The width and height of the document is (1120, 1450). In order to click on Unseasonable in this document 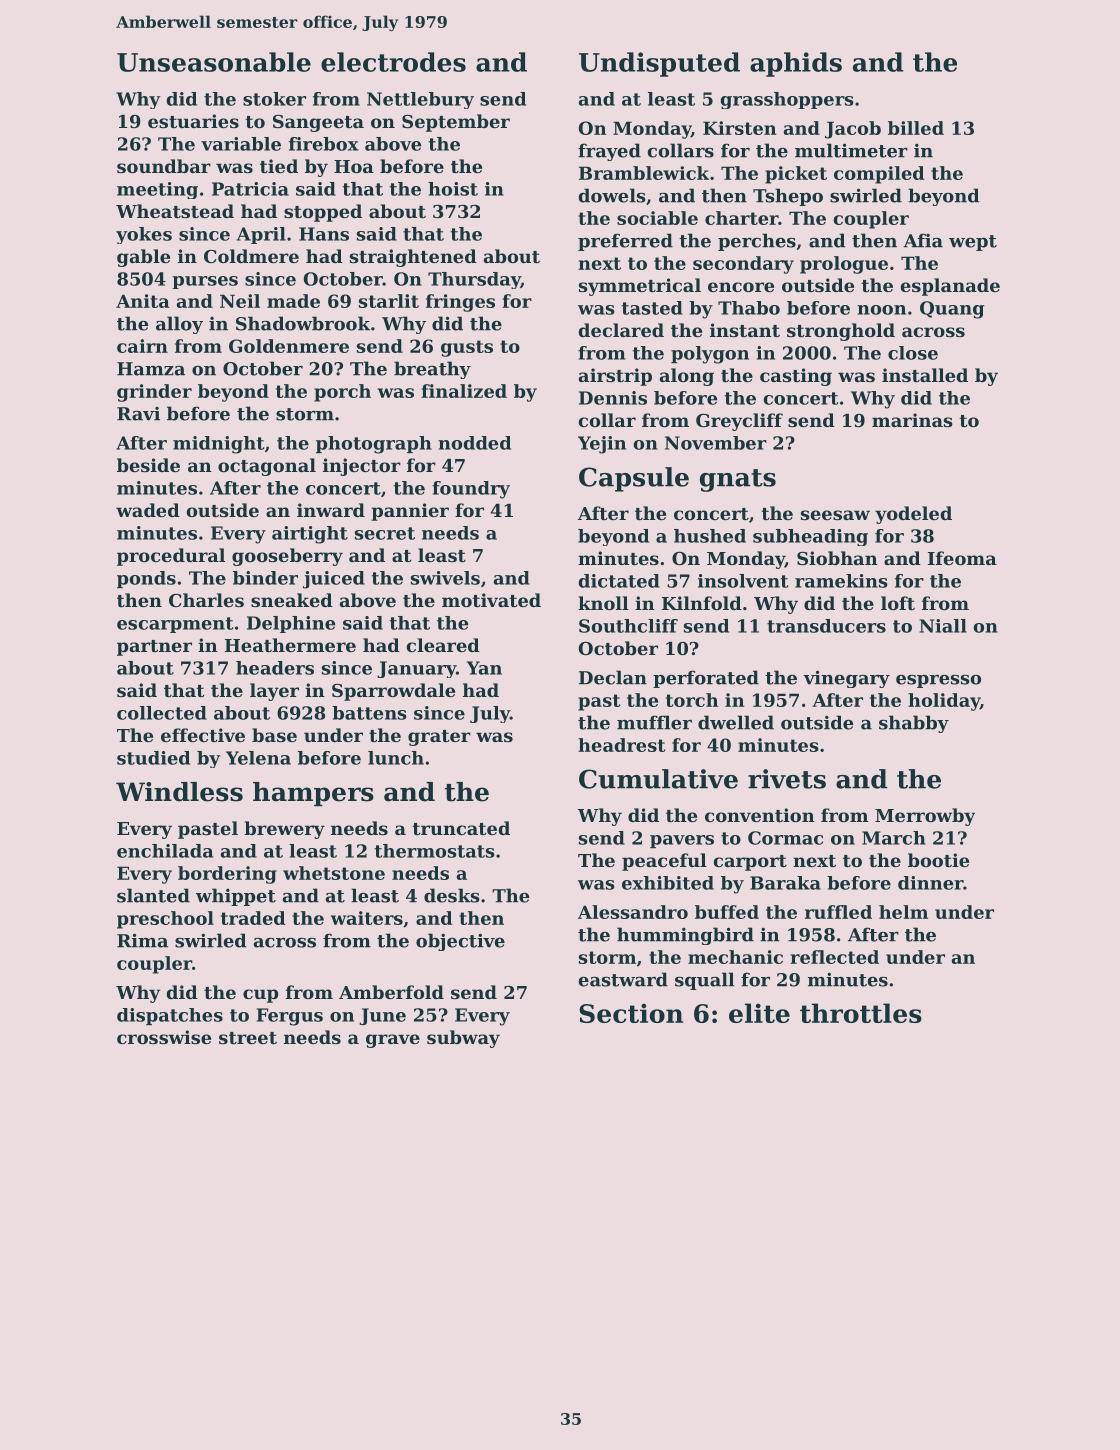, I will do `click(214, 62)`.
